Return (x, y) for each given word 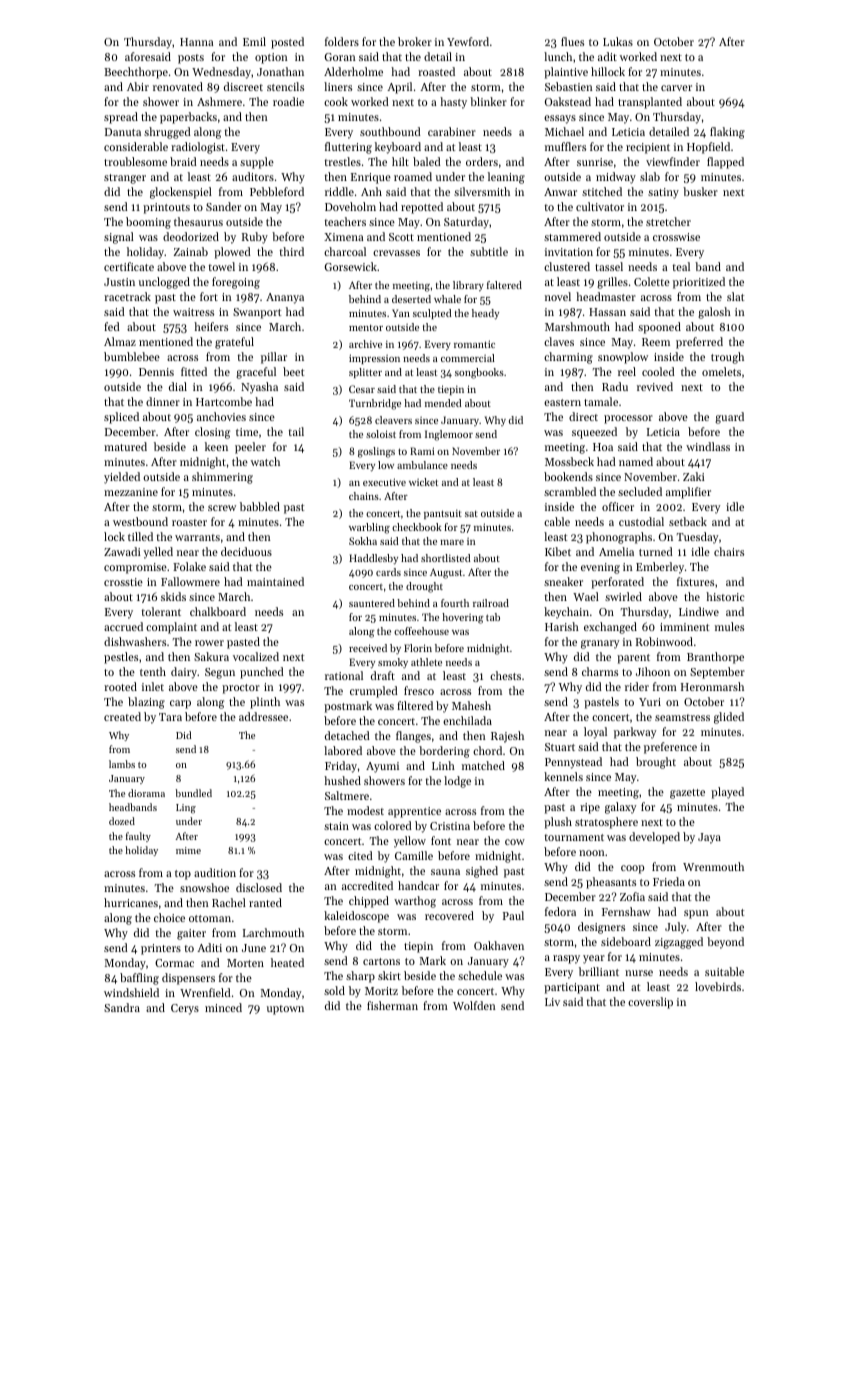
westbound (140, 521)
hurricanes (131, 902)
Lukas (618, 41)
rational (344, 675)
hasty (453, 103)
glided (729, 718)
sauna (445, 872)
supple (257, 163)
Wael (586, 596)
